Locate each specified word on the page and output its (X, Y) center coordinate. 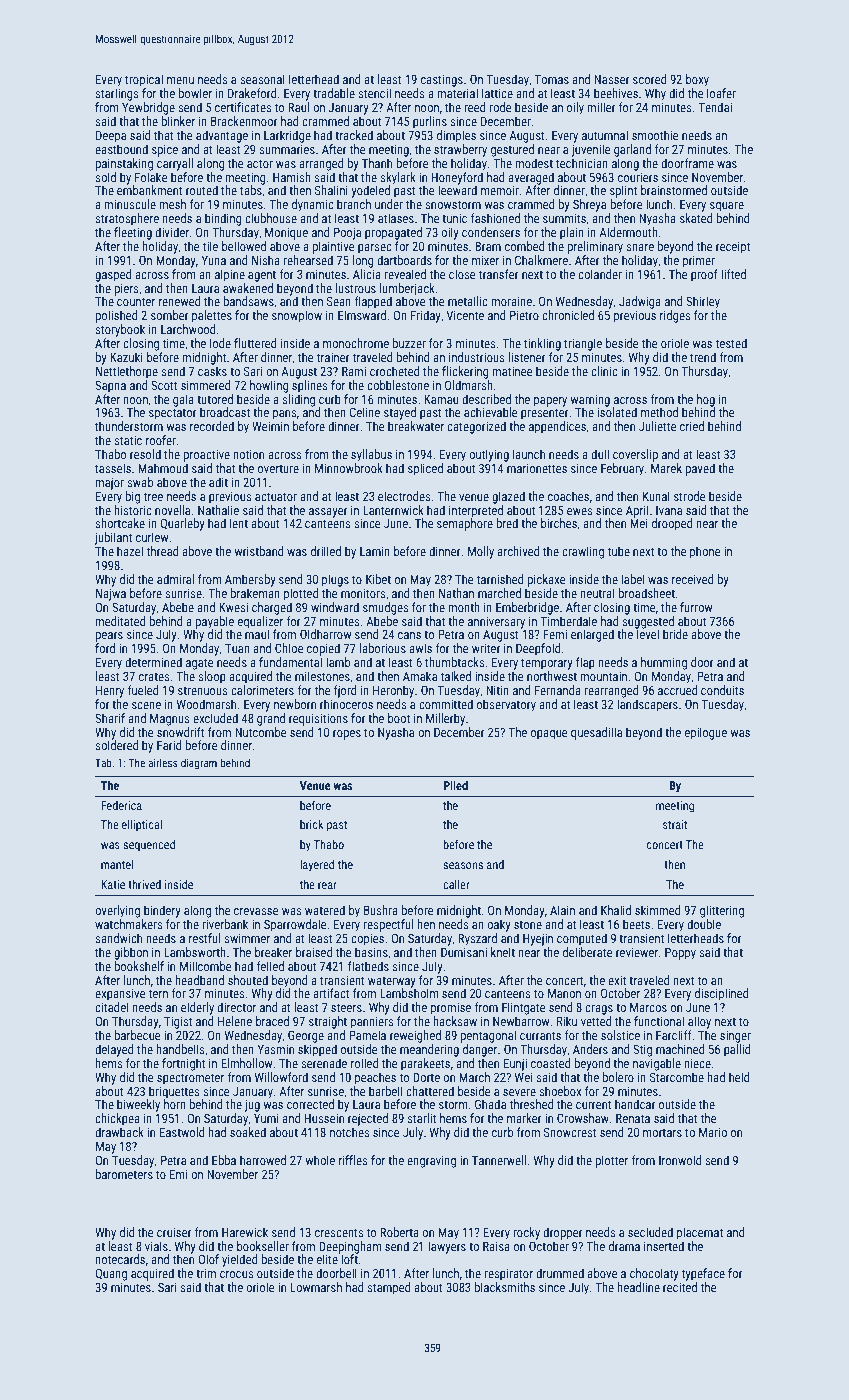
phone (705, 552)
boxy (697, 80)
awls (420, 648)
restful (204, 938)
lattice (497, 93)
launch (529, 454)
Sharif (110, 718)
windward (335, 607)
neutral (597, 593)
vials (156, 1246)
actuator (276, 496)
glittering (722, 911)
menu (180, 80)
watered (325, 910)
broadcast (225, 412)
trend (703, 357)
